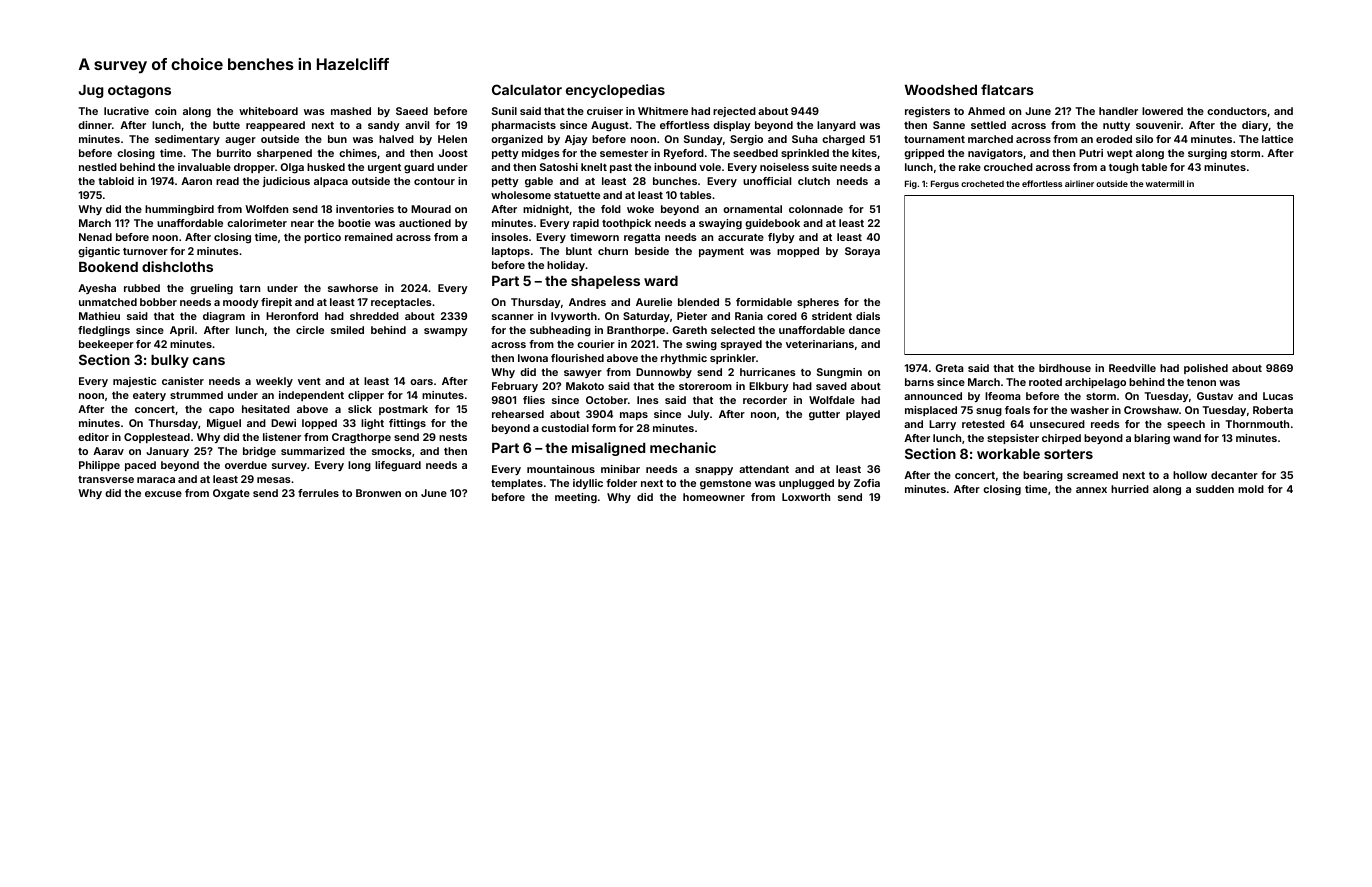  I want to click on April, so click(182, 331).
